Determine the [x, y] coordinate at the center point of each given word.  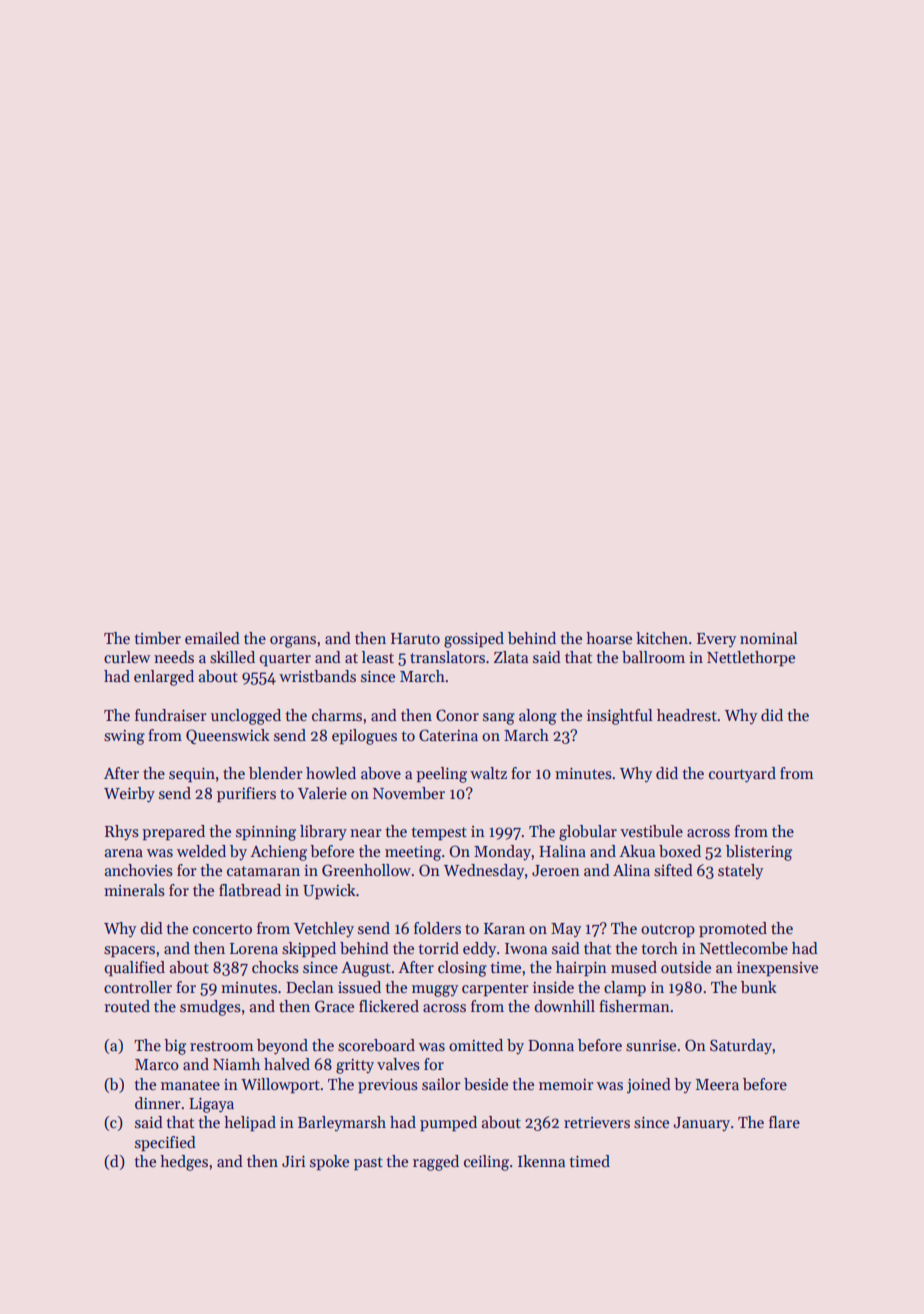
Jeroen [556, 870]
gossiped [474, 640]
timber [158, 638]
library [323, 833]
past [368, 1163]
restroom [222, 1046]
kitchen [662, 638]
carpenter [495, 989]
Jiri [293, 1161]
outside [686, 967]
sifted [673, 870]
